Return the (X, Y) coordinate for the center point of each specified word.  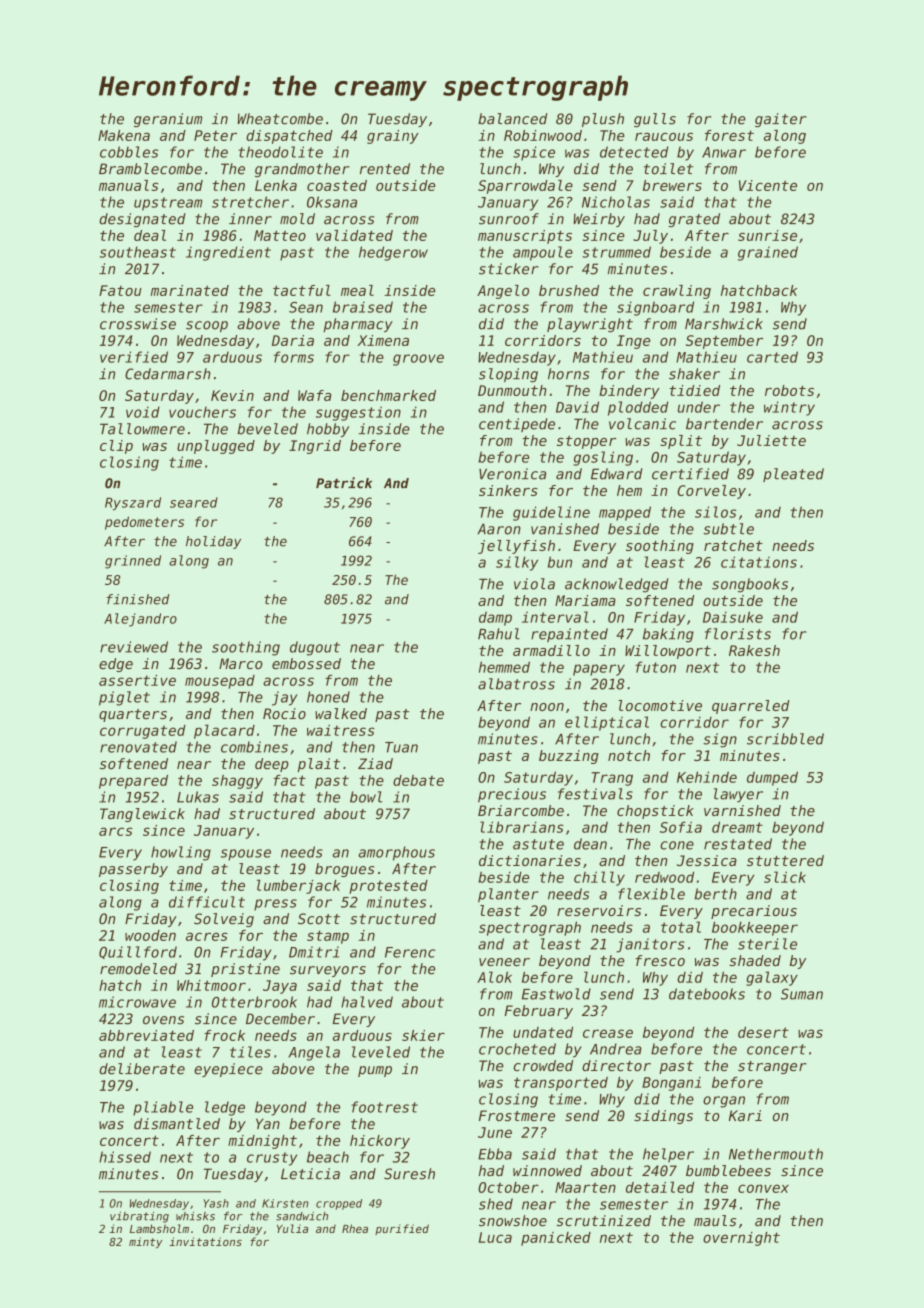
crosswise (138, 324)
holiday (213, 542)
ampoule (543, 253)
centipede (517, 425)
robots (789, 390)
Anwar (724, 152)
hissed (125, 1157)
